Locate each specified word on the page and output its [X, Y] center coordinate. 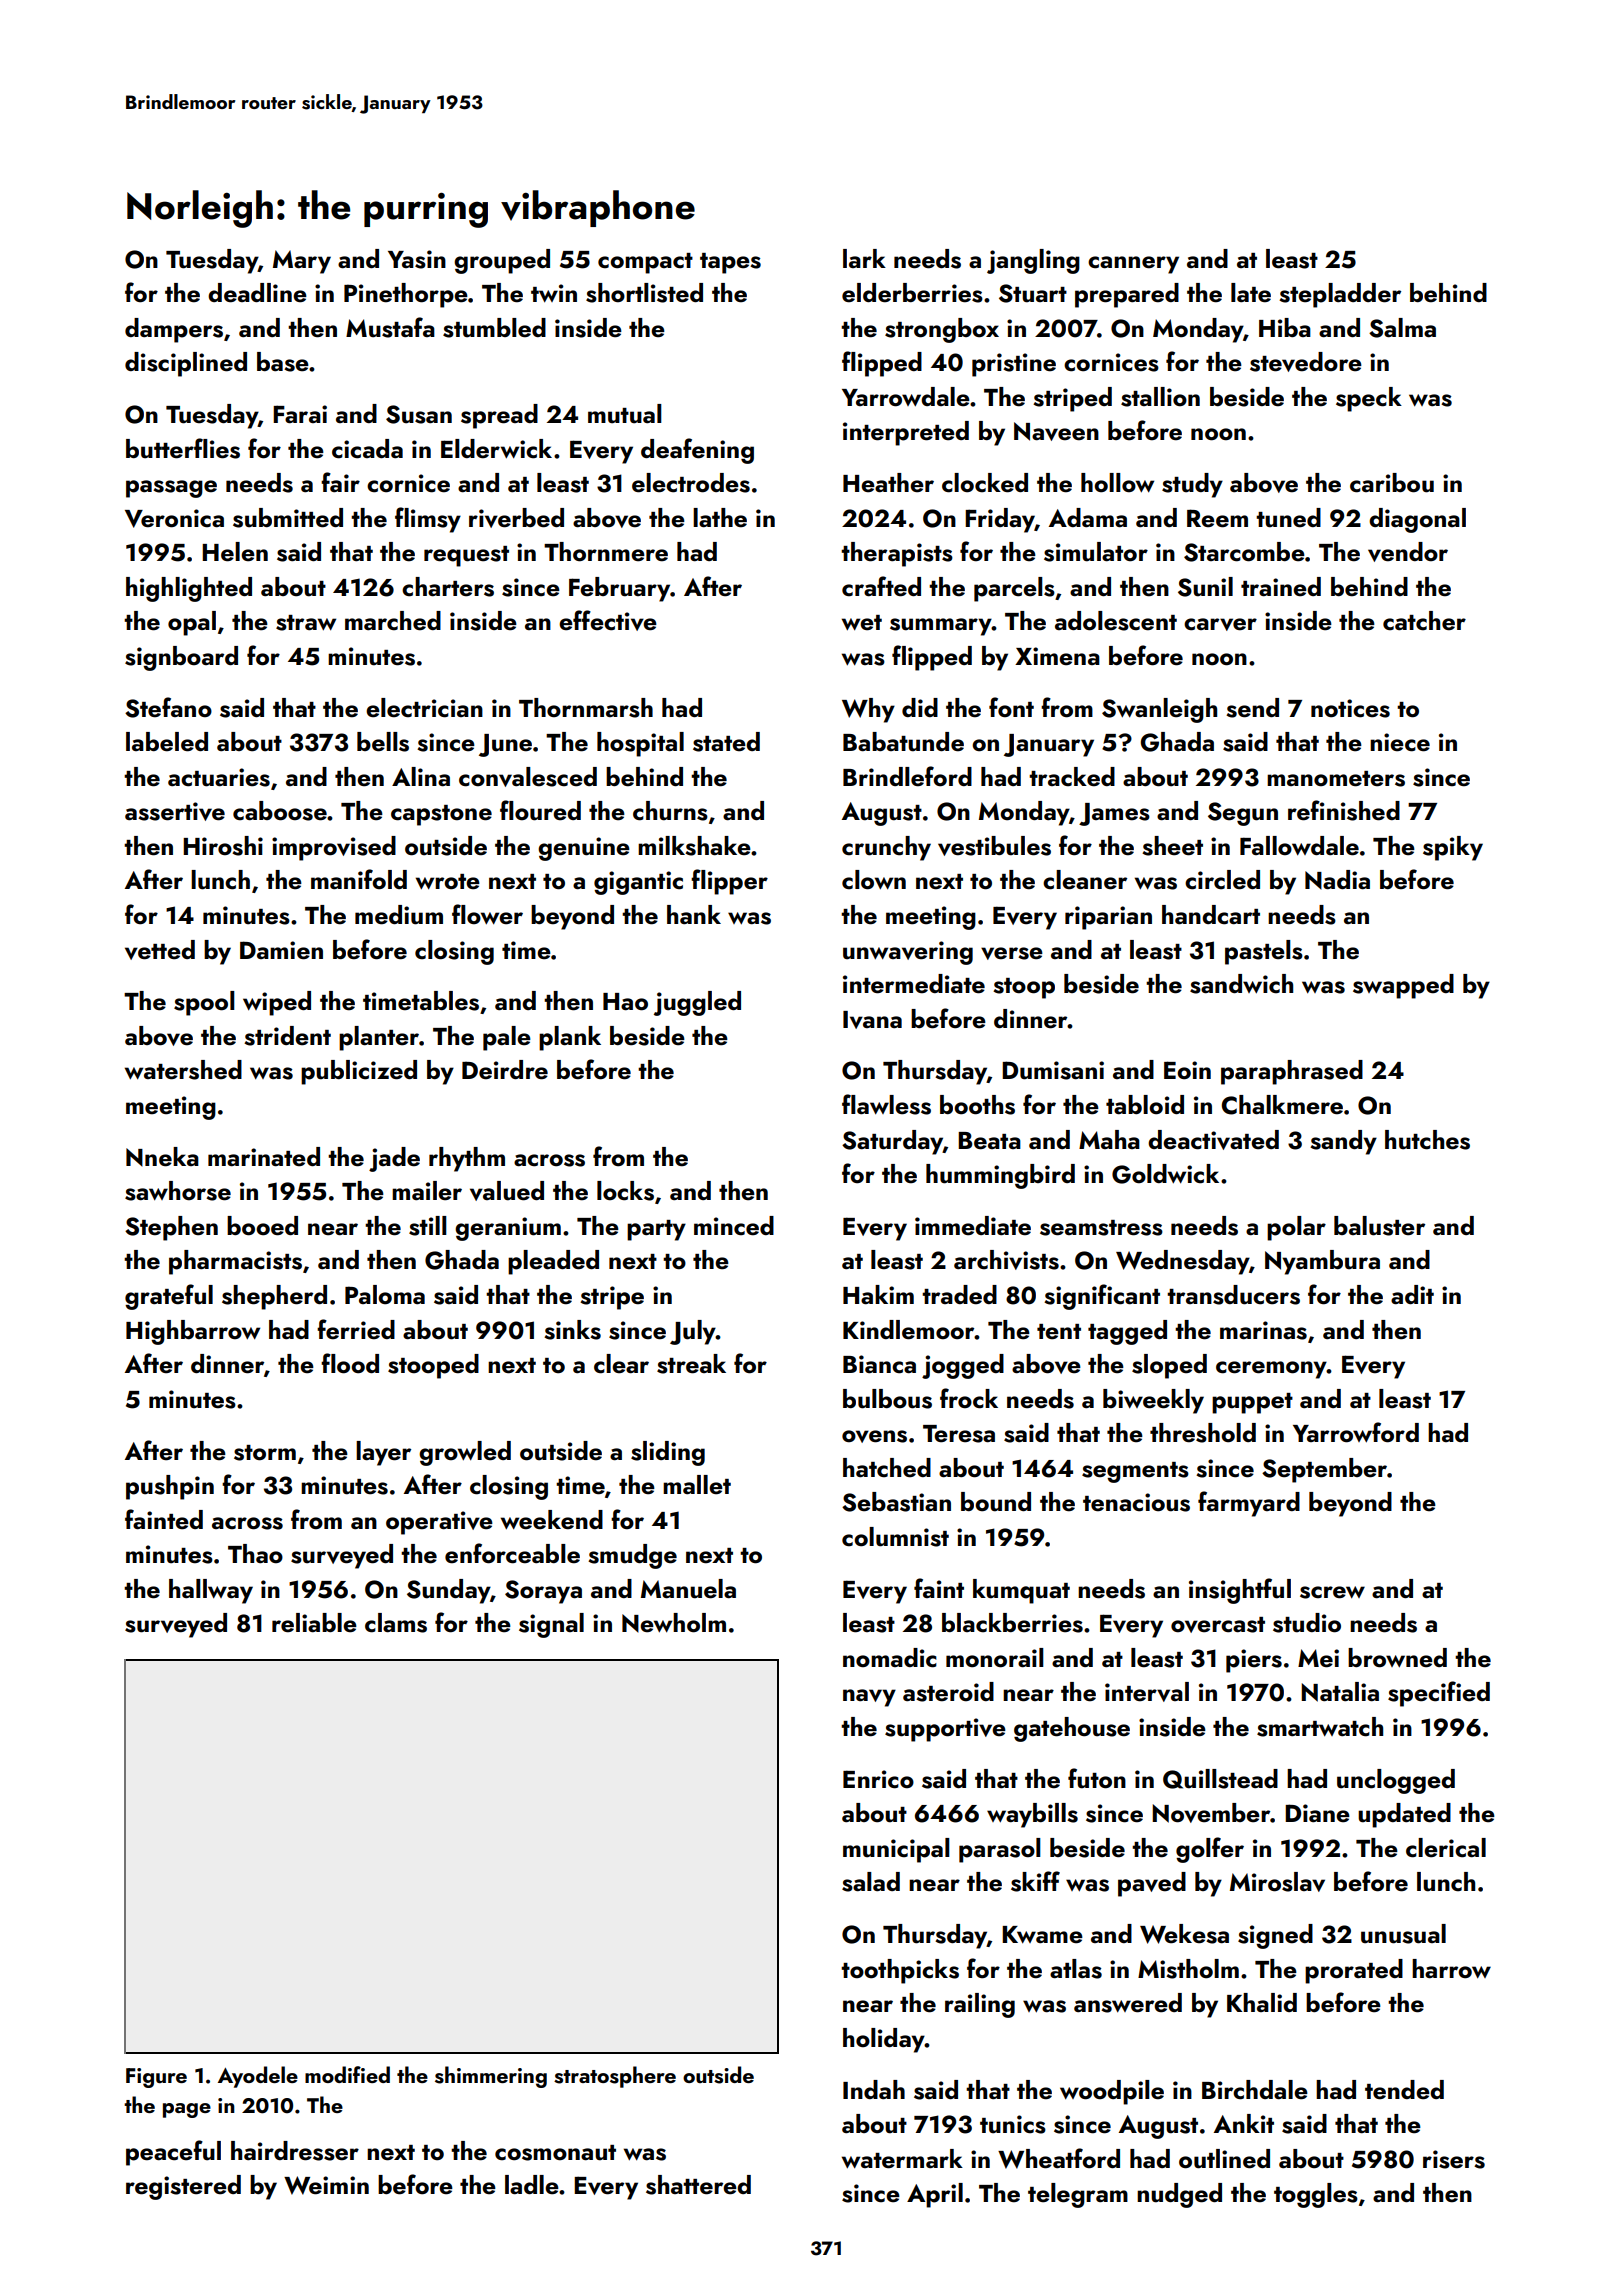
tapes [730, 263]
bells [383, 742]
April [935, 2195]
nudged [1179, 2195]
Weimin [326, 2185]
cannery [1133, 265]
